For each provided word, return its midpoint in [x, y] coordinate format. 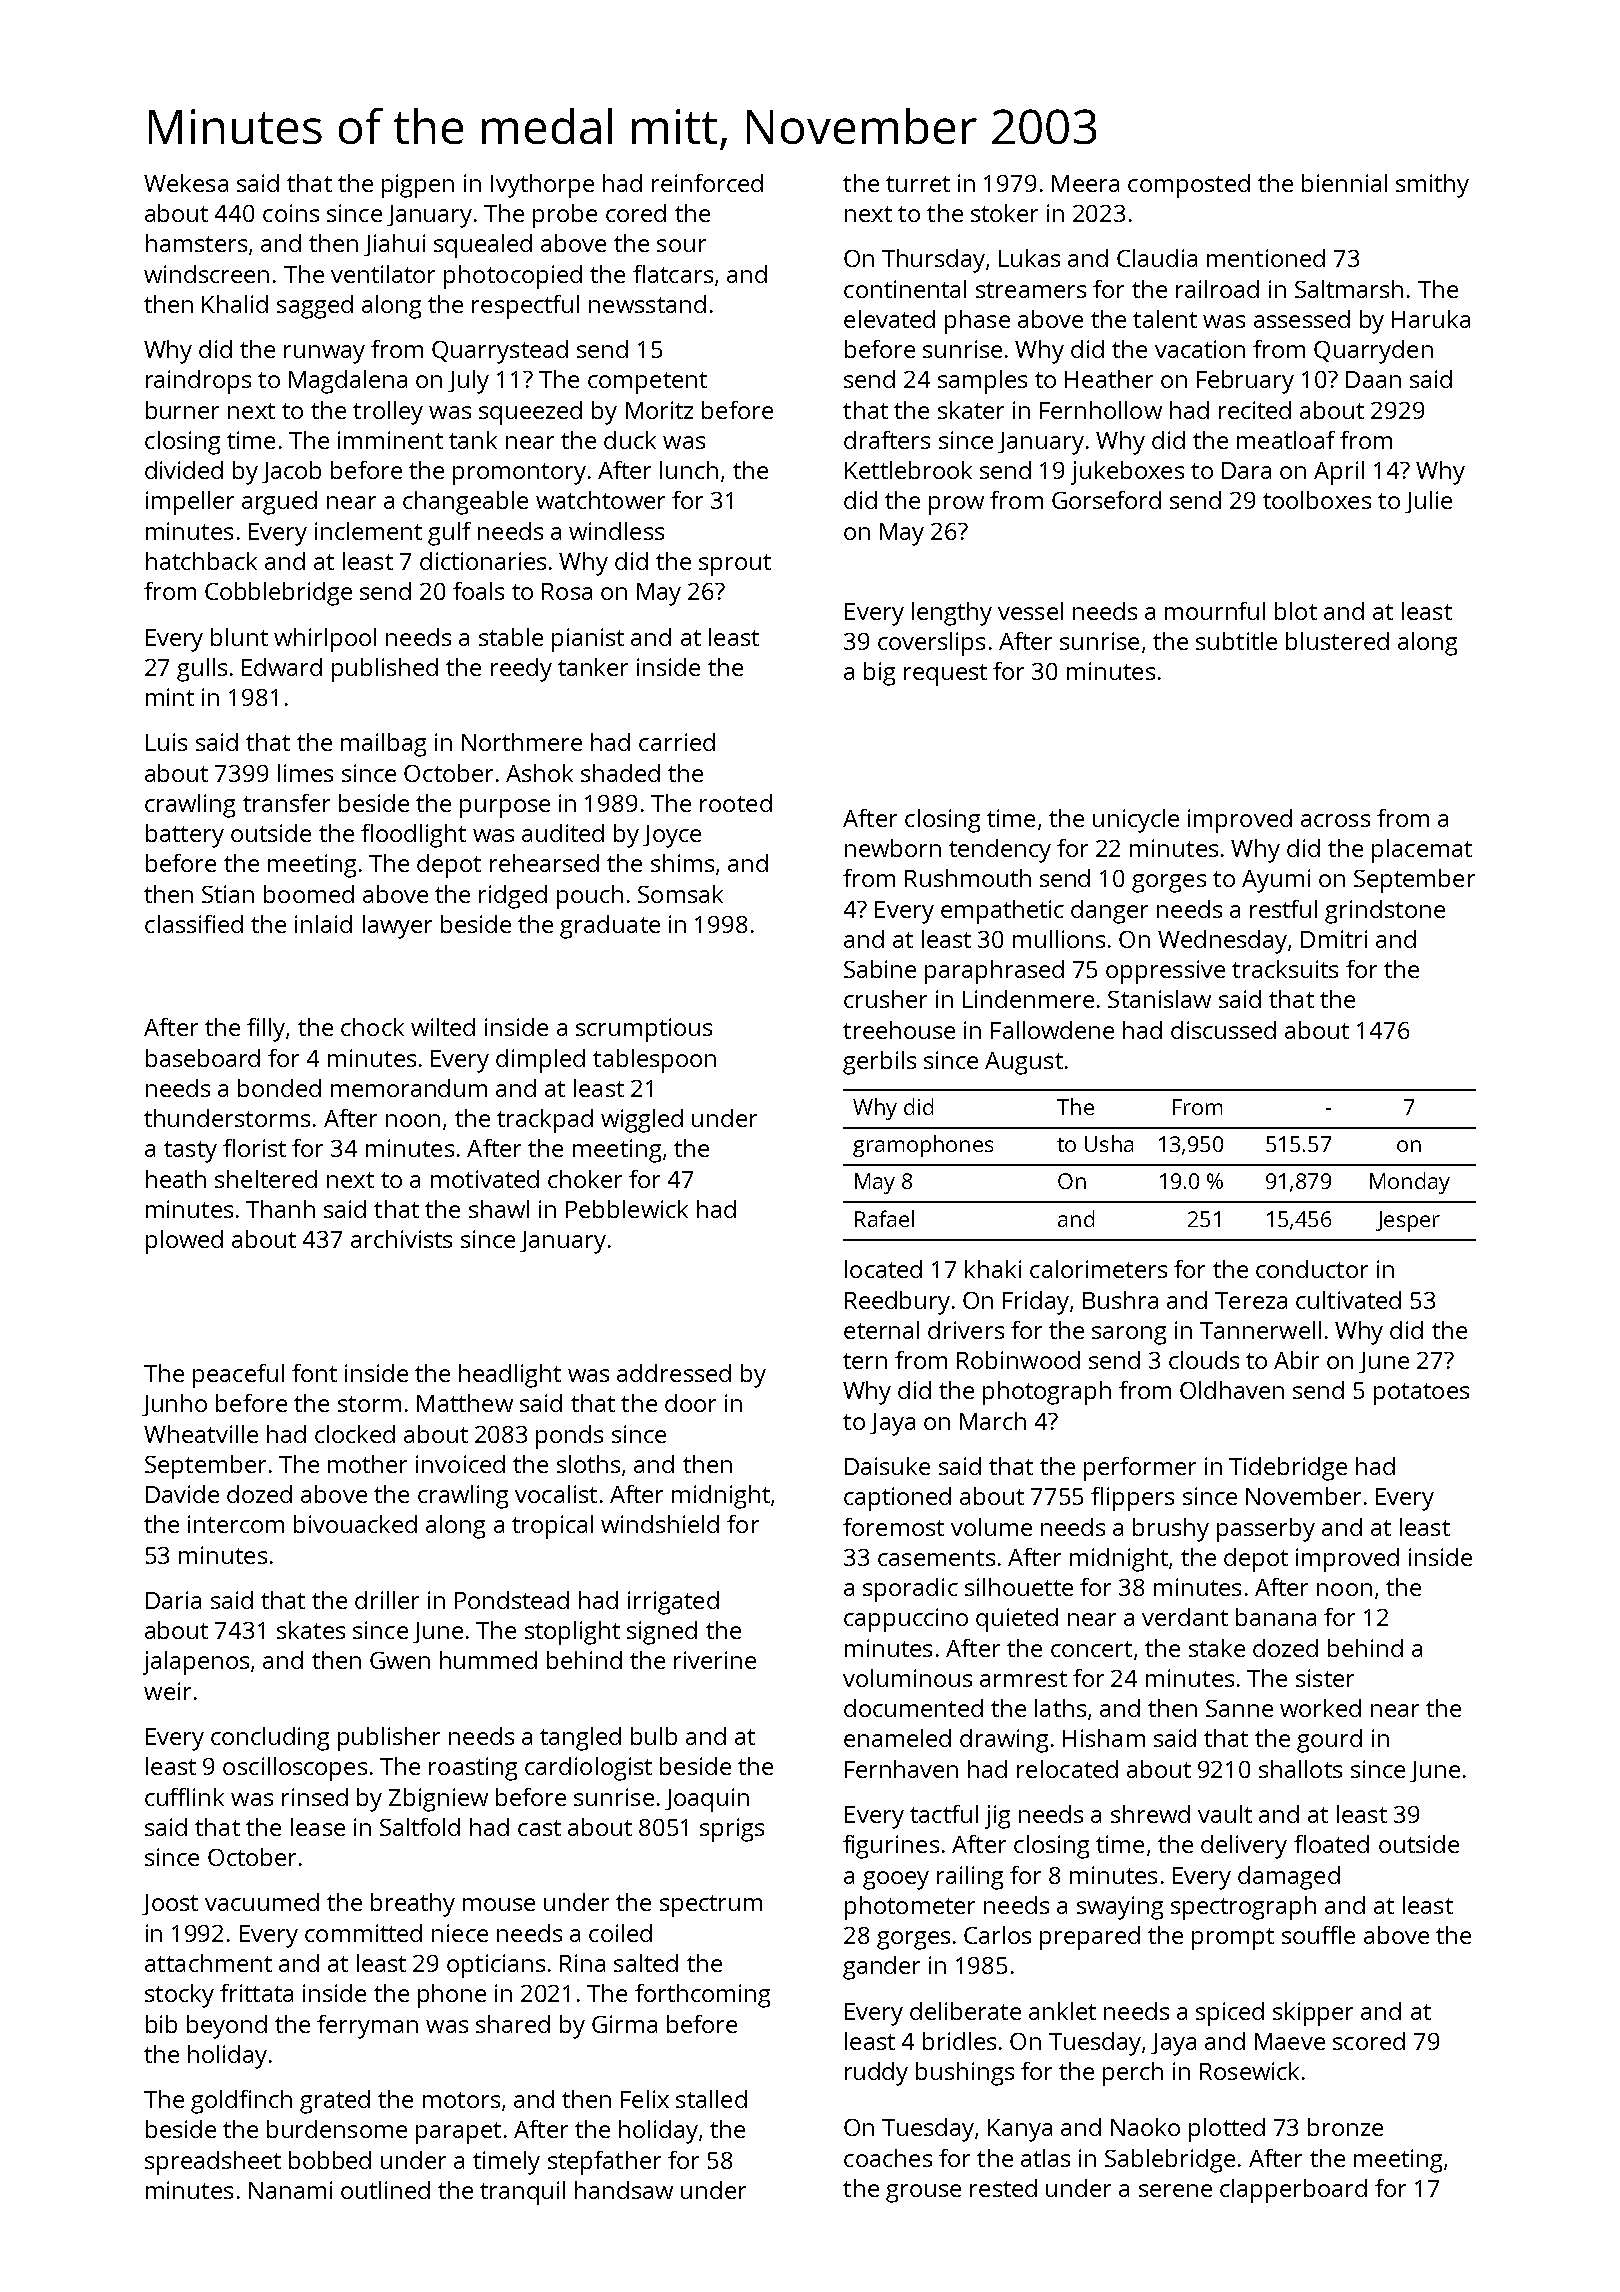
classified [194, 924]
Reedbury [897, 1303]
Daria [173, 1600]
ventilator [383, 274]
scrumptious [644, 1030]
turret [918, 184]
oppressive [1165, 972]
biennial [1344, 183]
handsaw [624, 2190]
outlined [385, 2190]
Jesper [1408, 1221]
